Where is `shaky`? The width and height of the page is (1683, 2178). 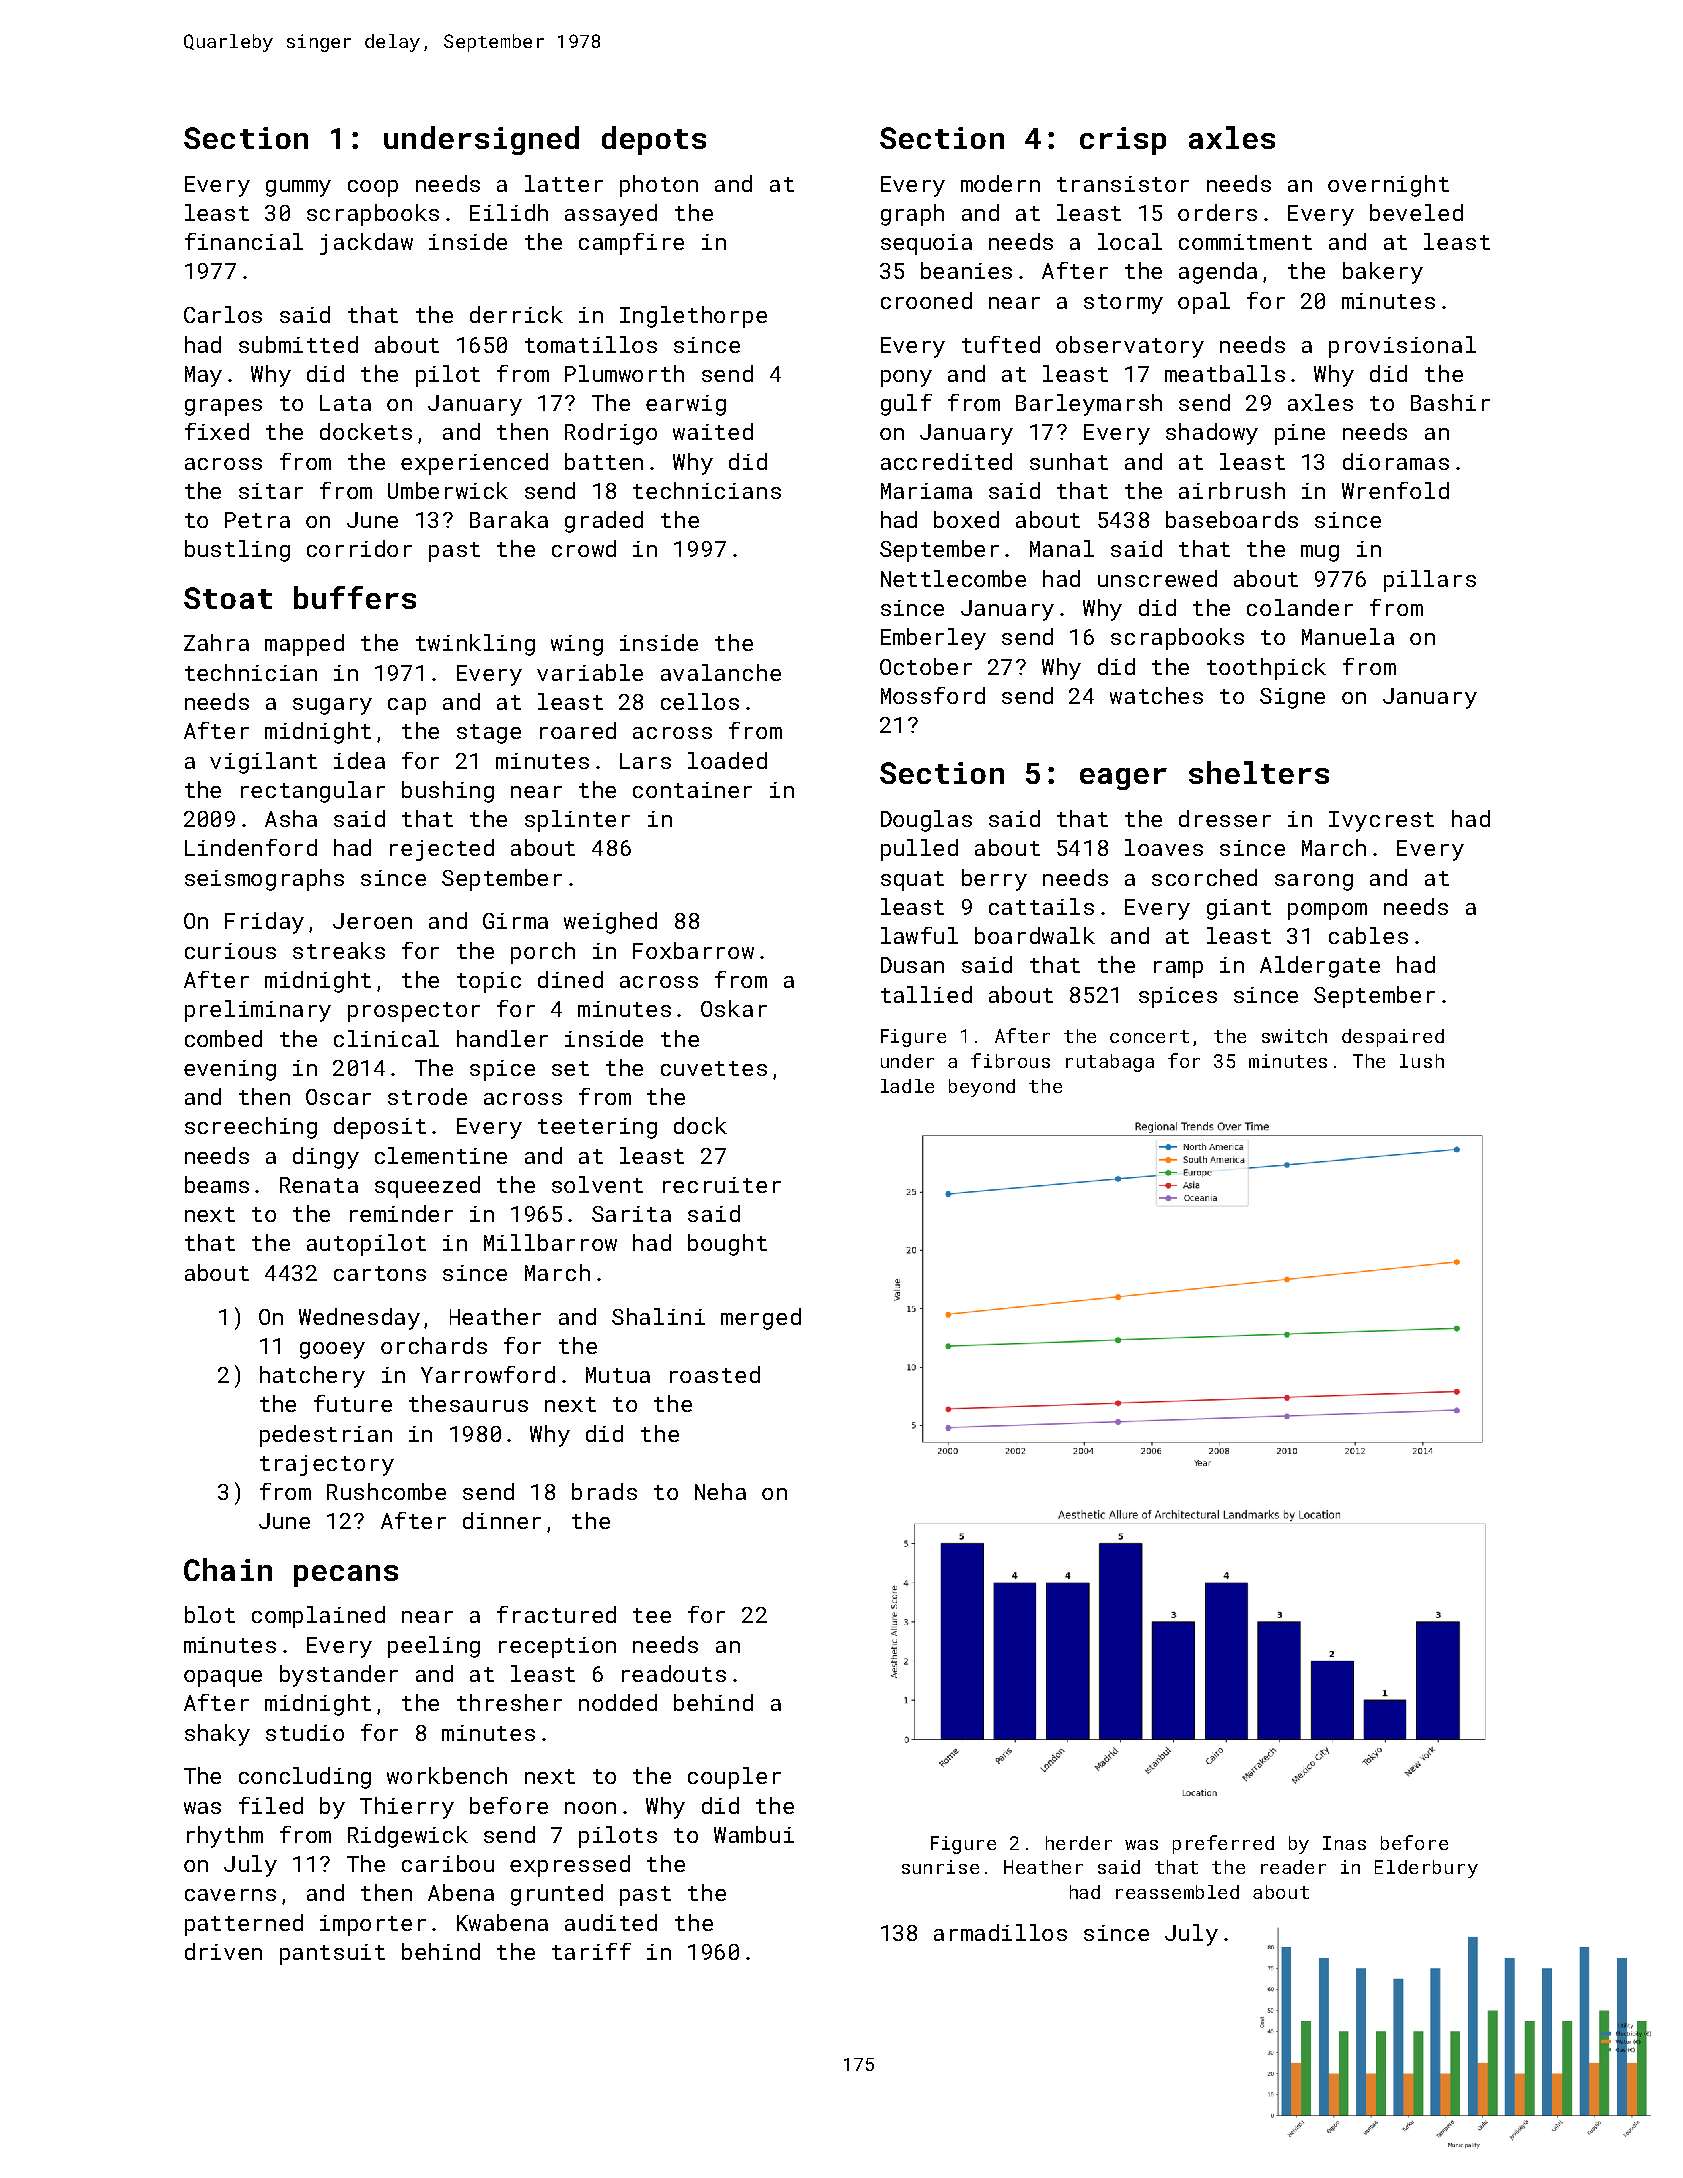
shaky is located at coordinates (217, 1735).
